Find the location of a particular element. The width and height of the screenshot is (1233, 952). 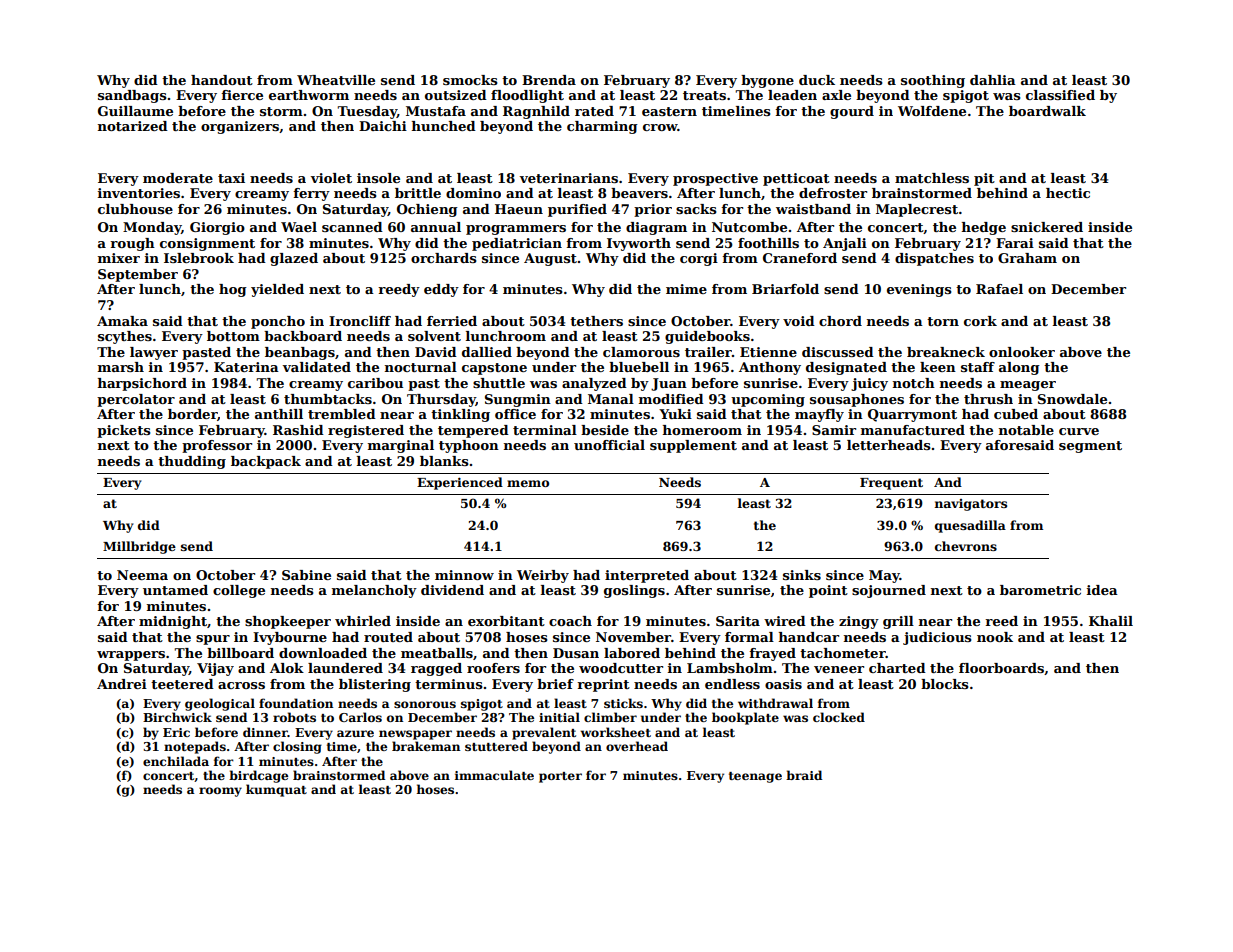

segment is located at coordinates (1090, 447).
